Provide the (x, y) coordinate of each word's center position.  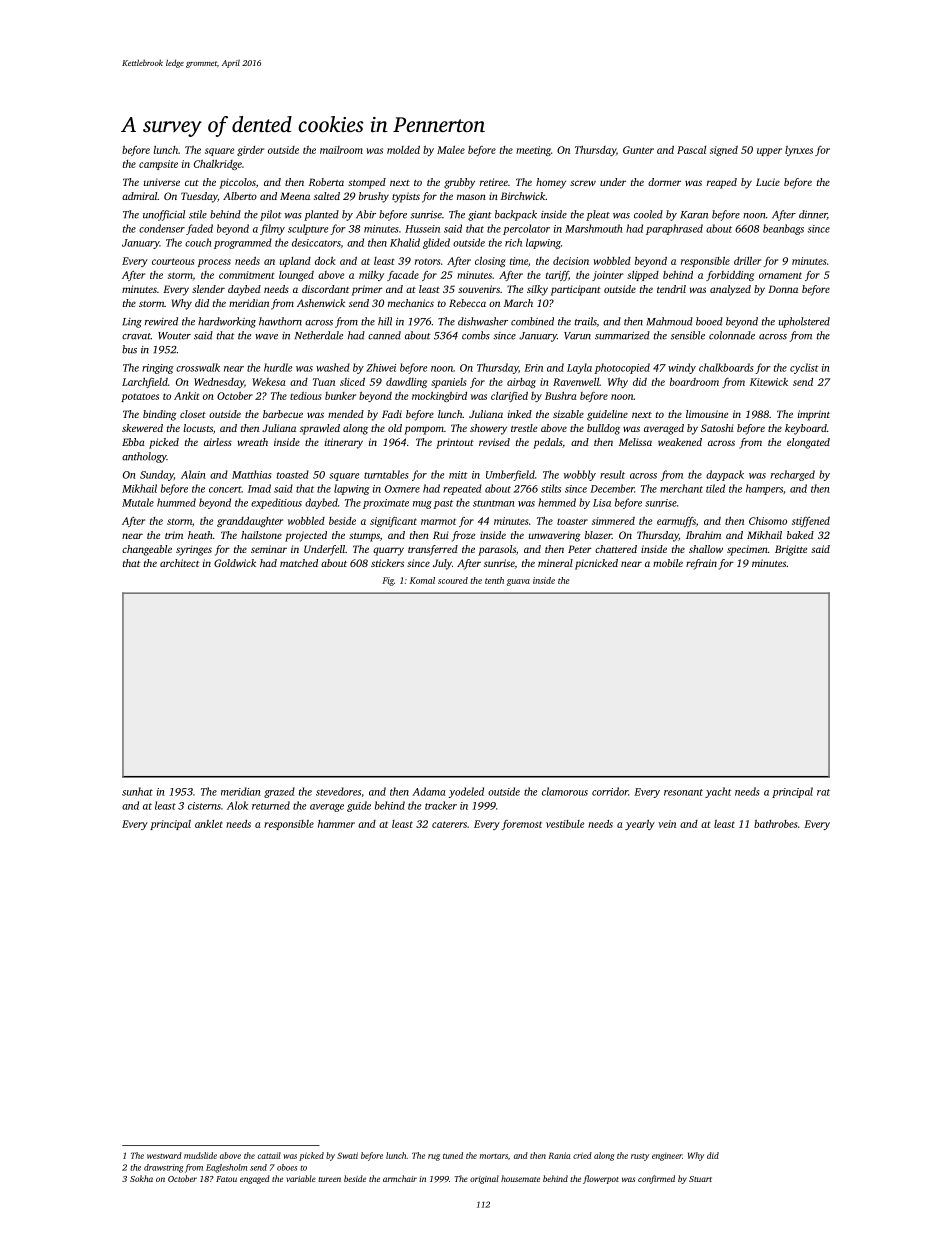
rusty (640, 1157)
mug (422, 505)
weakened (680, 442)
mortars (494, 1156)
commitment (246, 275)
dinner (813, 215)
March (518, 303)
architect (179, 563)
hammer (336, 824)
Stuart (700, 1179)
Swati (347, 1155)
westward (164, 1155)
